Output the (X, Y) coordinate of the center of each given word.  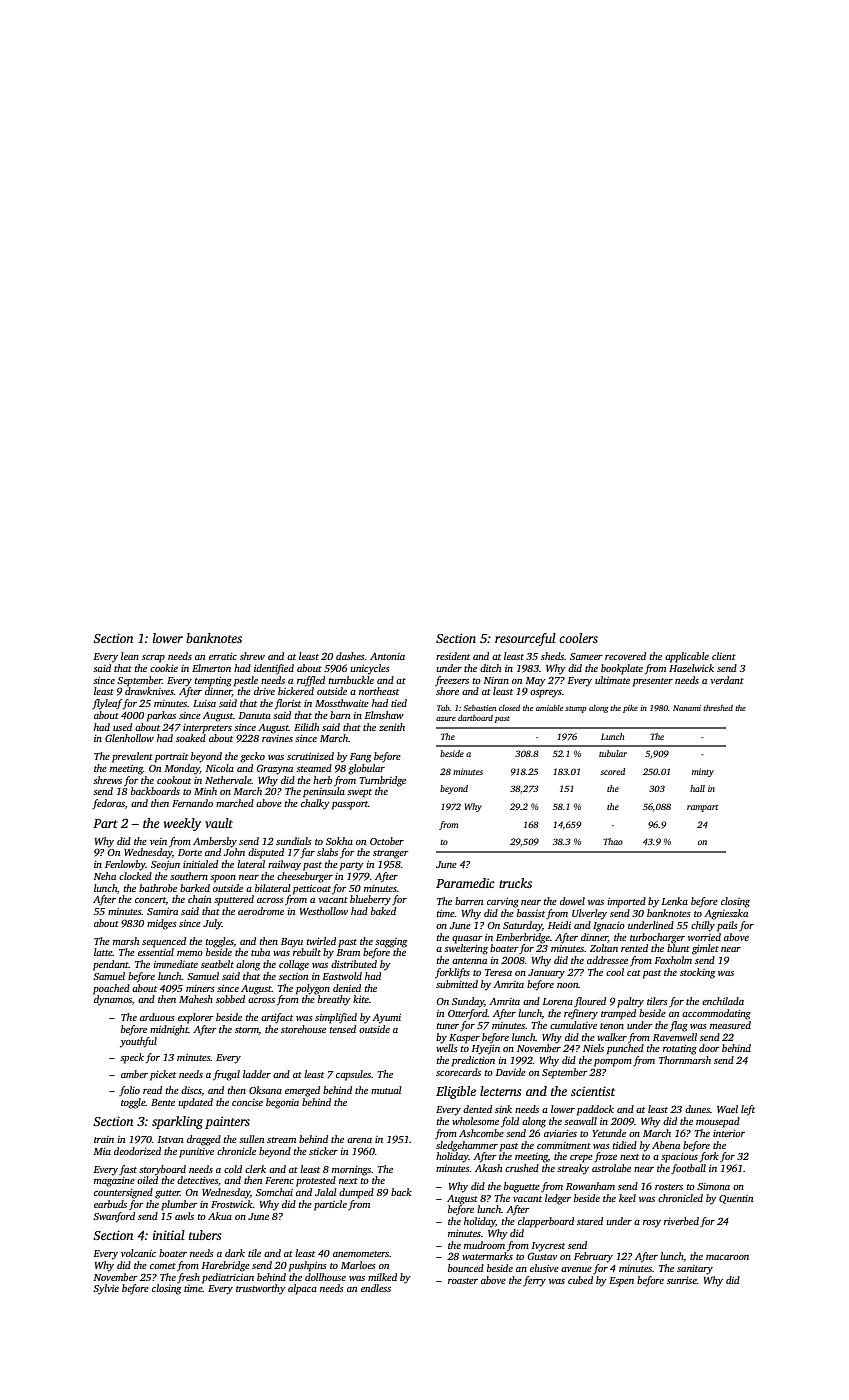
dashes (350, 656)
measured (730, 1025)
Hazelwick (691, 668)
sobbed (230, 999)
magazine (114, 1182)
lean (130, 656)
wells (447, 1048)
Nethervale (228, 780)
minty (703, 772)
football (688, 1169)
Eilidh (306, 727)
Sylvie (106, 1289)
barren (469, 901)
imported (627, 902)
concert (150, 900)
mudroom (484, 1245)
